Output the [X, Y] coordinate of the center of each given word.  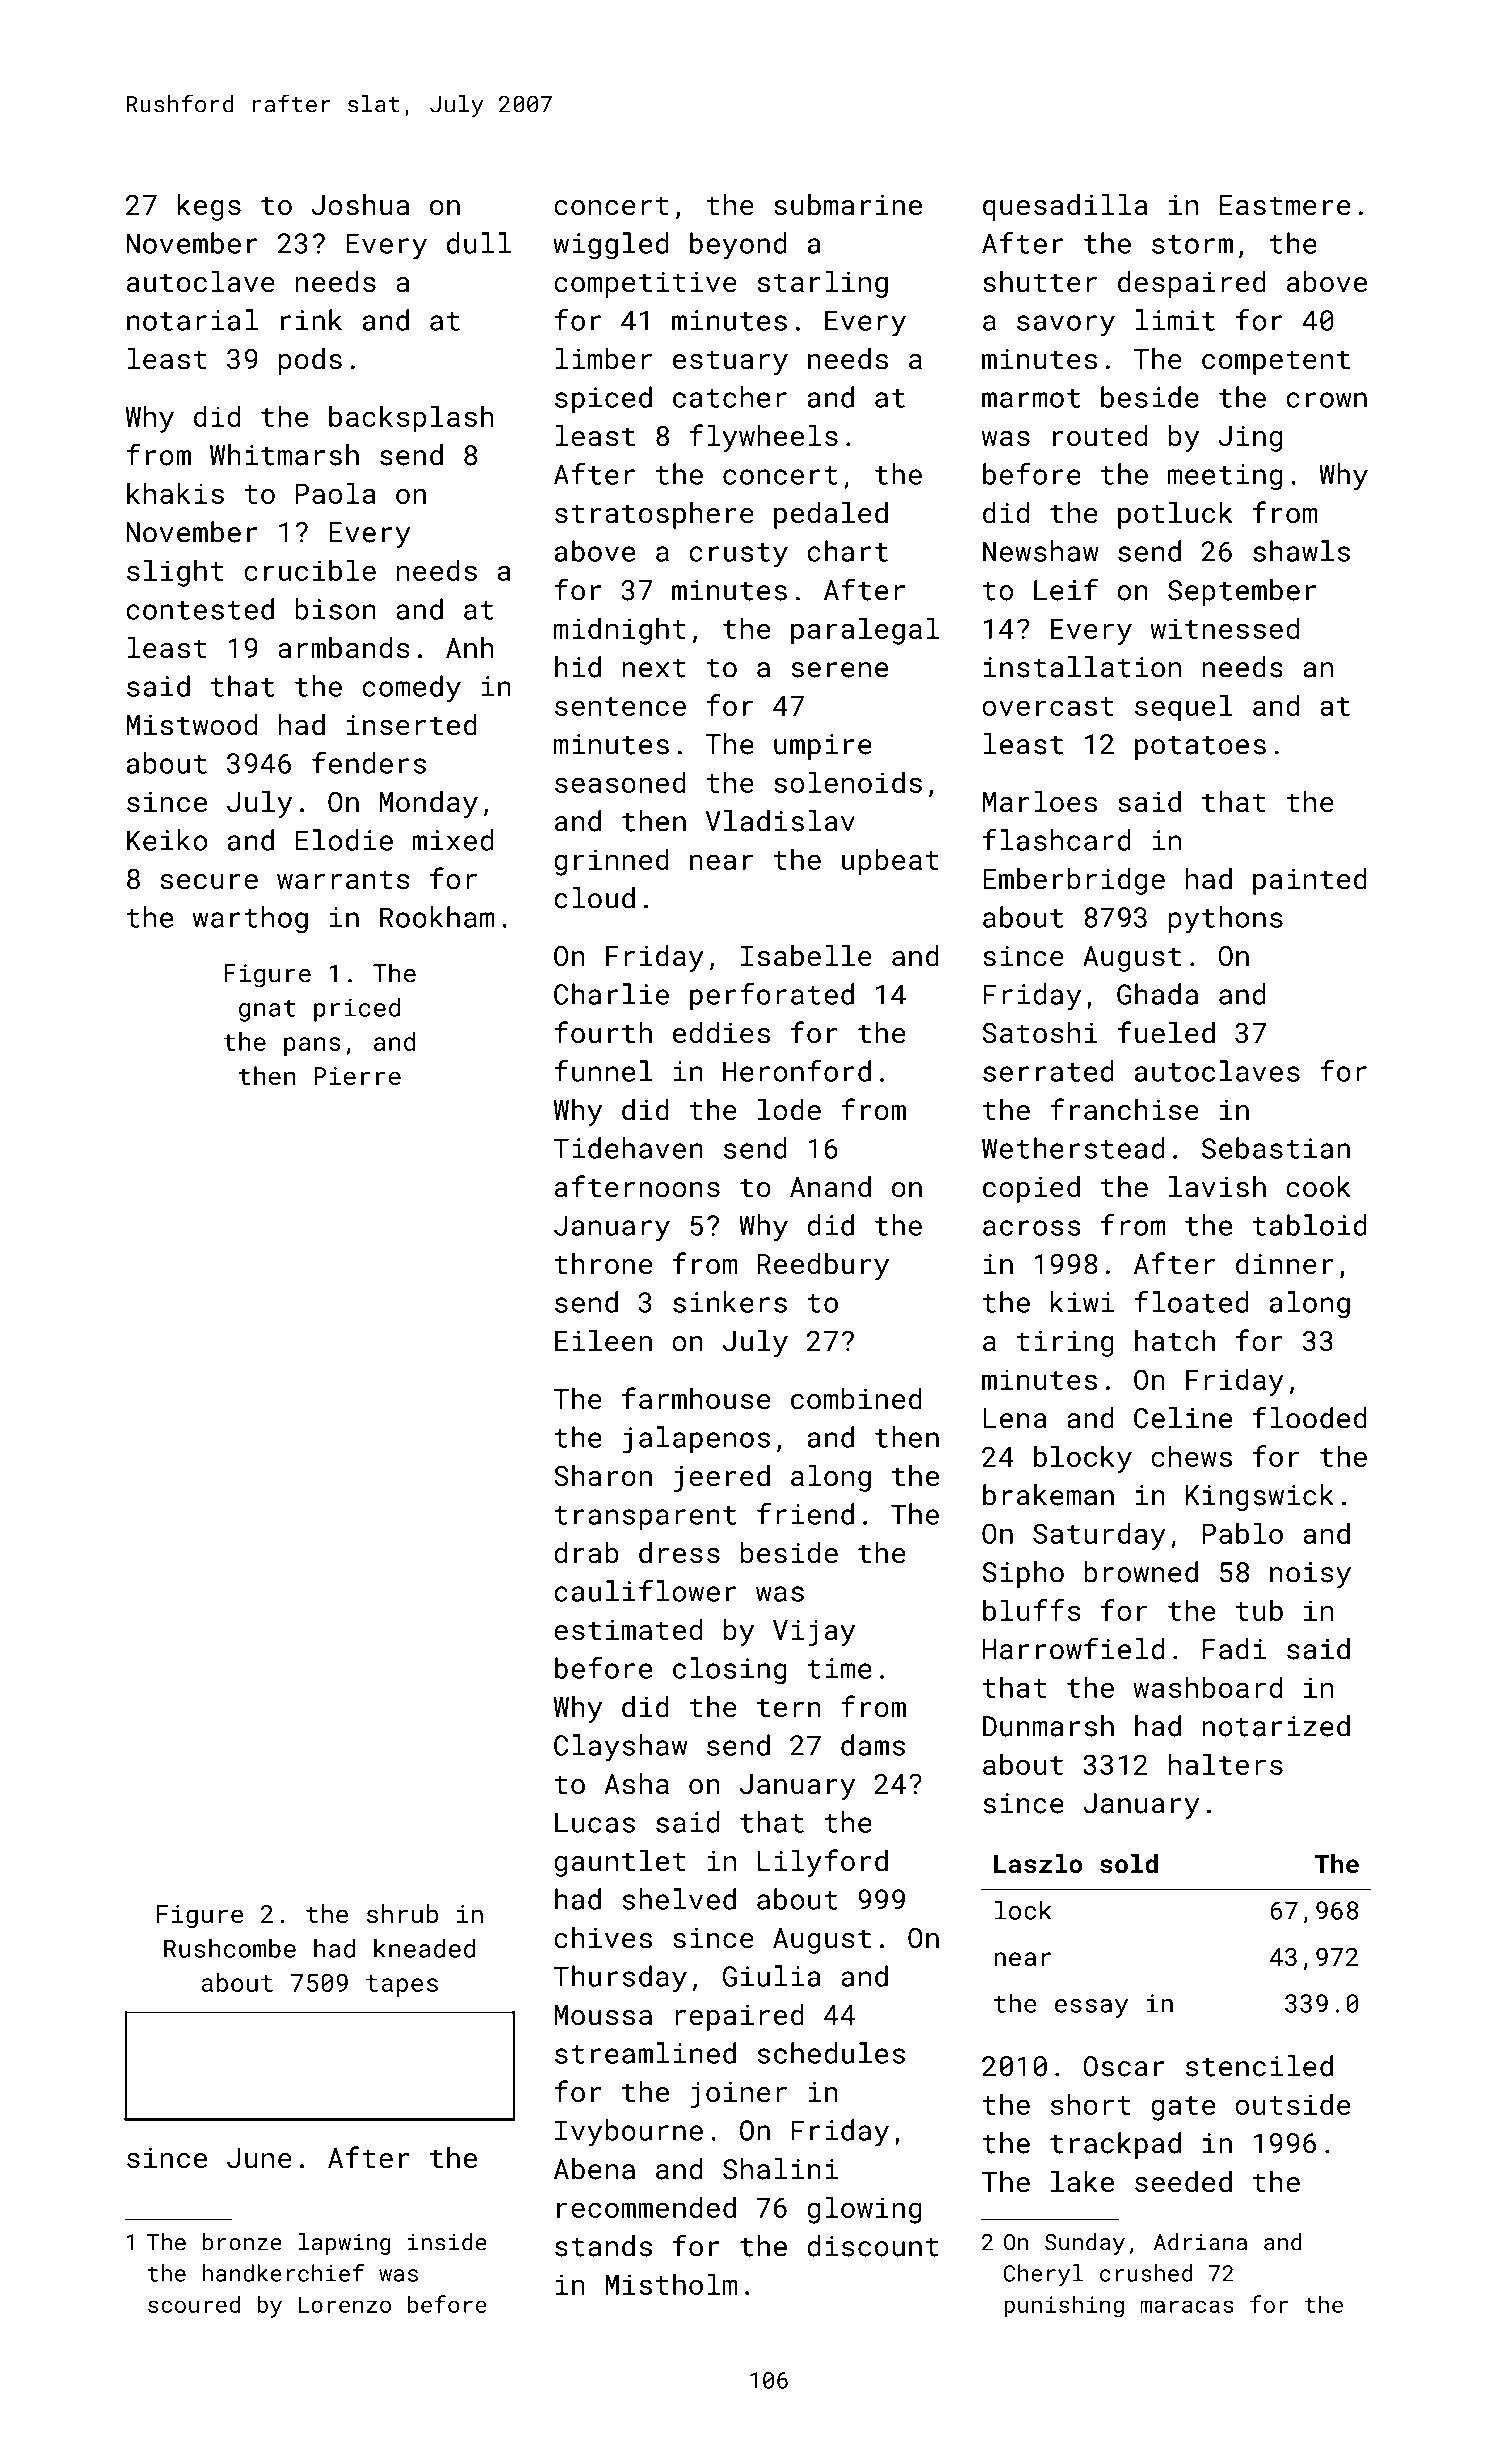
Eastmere [1285, 205]
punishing [1064, 2306]
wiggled [611, 246]
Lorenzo [345, 2304]
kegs [209, 207]
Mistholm [671, 2284]
